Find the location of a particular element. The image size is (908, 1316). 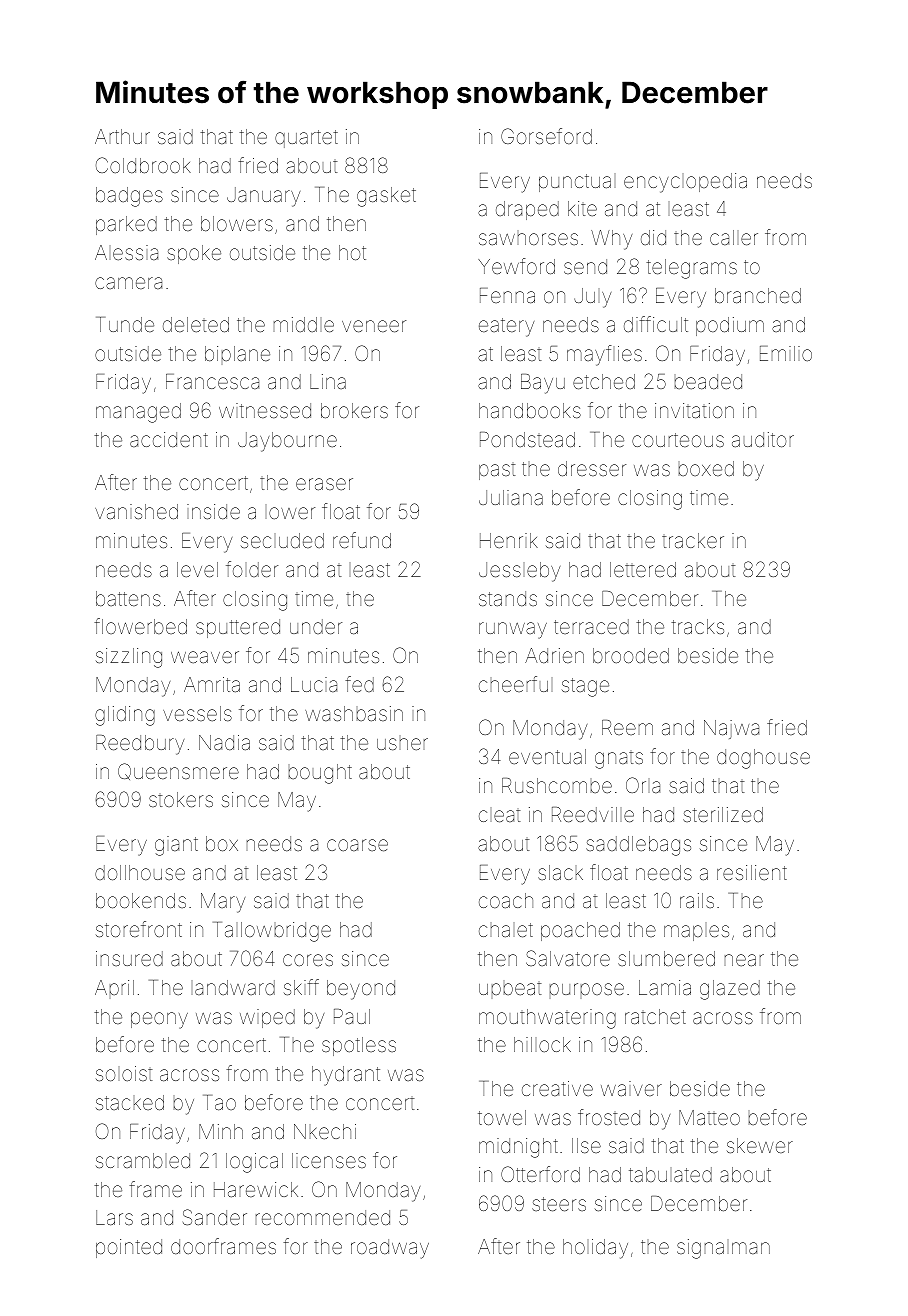

near is located at coordinates (744, 960).
